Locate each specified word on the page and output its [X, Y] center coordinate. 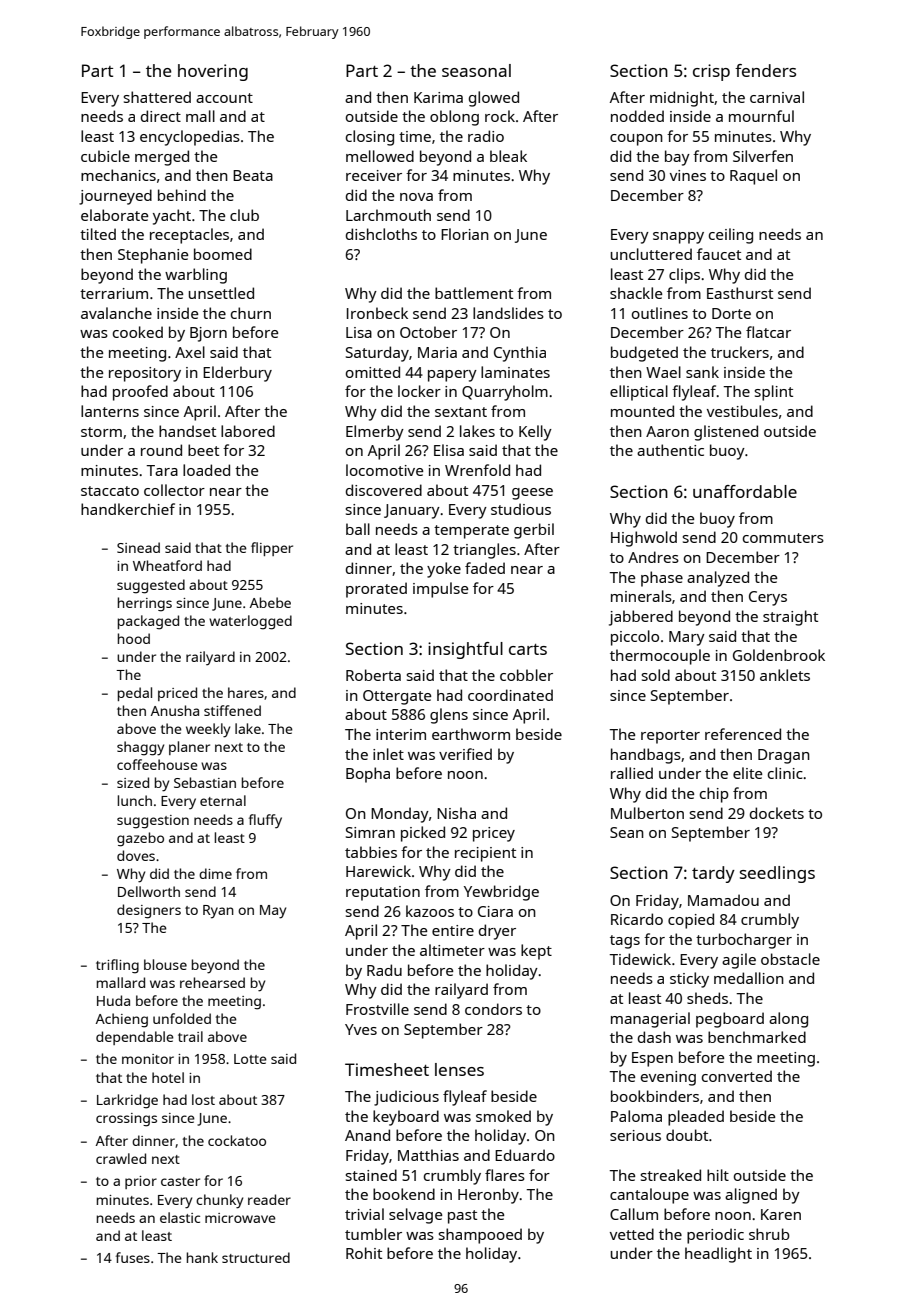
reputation [383, 893]
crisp [711, 72]
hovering [213, 72]
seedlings [777, 874]
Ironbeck [377, 313]
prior [141, 1182]
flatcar [768, 332]
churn [251, 313]
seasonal [476, 70]
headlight [718, 1255]
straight [790, 618]
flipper [272, 549]
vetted [632, 1234]
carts [528, 649]
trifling [117, 966]
